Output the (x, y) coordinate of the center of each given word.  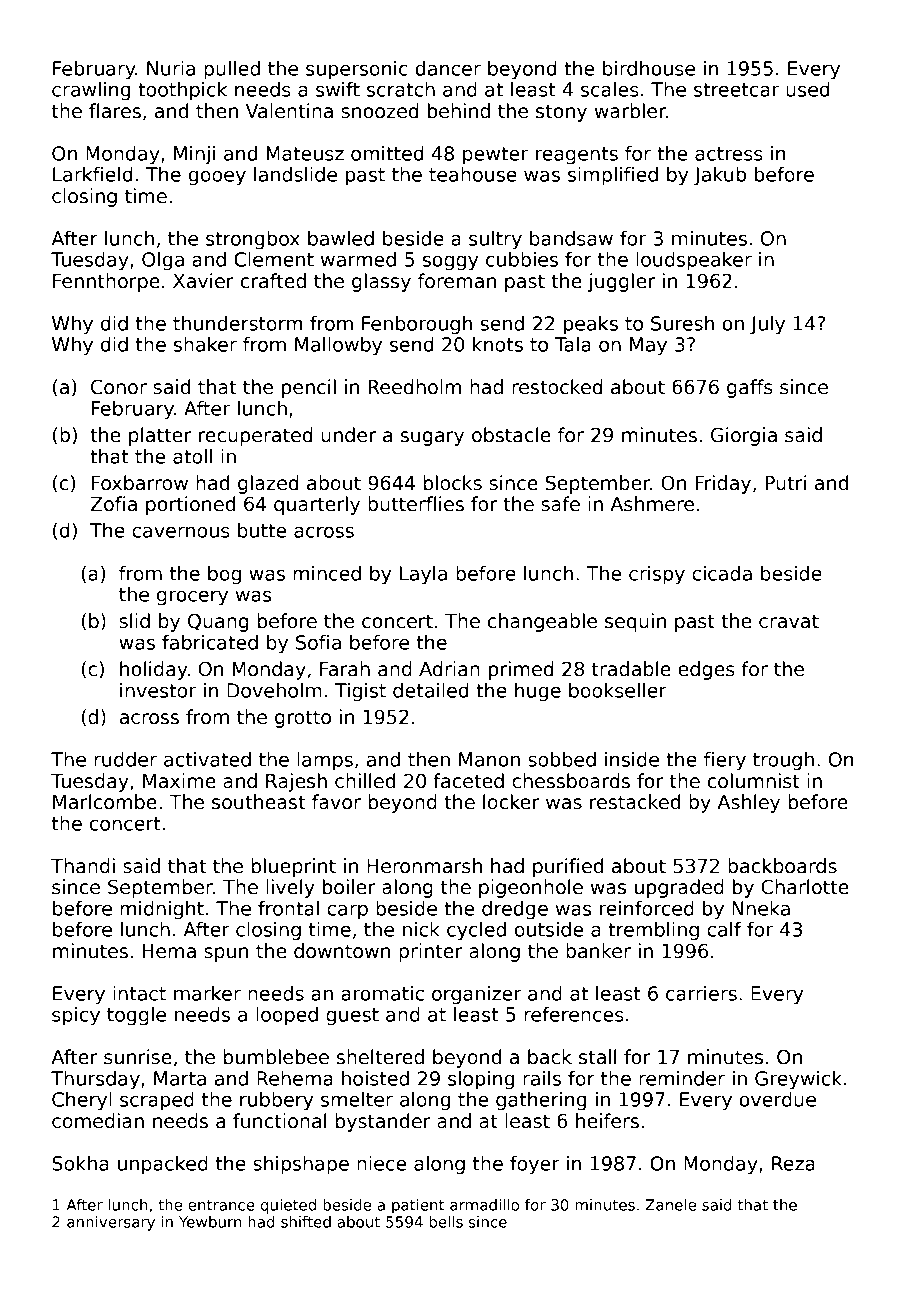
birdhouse (649, 68)
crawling (91, 91)
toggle (136, 1016)
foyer (534, 1165)
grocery (192, 598)
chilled (365, 781)
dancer (448, 68)
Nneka (761, 908)
